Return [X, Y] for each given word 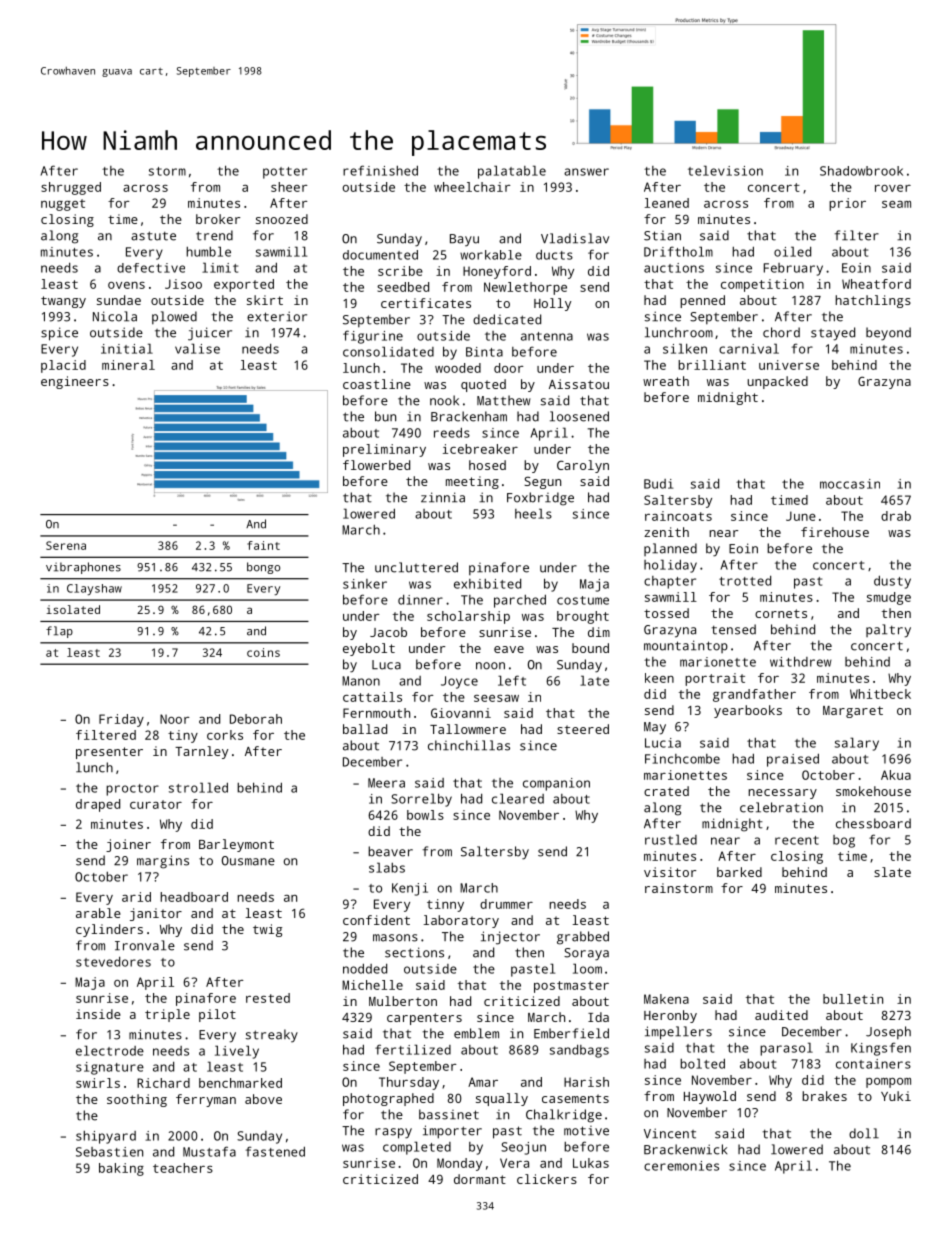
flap [59, 632]
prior [847, 204]
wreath [666, 381]
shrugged [71, 188]
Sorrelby [421, 800]
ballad [365, 729]
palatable [512, 172]
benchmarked [240, 1083]
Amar [483, 1082]
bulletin [853, 999]
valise [197, 348]
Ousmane [248, 861]
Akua [896, 775]
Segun [542, 482]
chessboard [873, 823]
